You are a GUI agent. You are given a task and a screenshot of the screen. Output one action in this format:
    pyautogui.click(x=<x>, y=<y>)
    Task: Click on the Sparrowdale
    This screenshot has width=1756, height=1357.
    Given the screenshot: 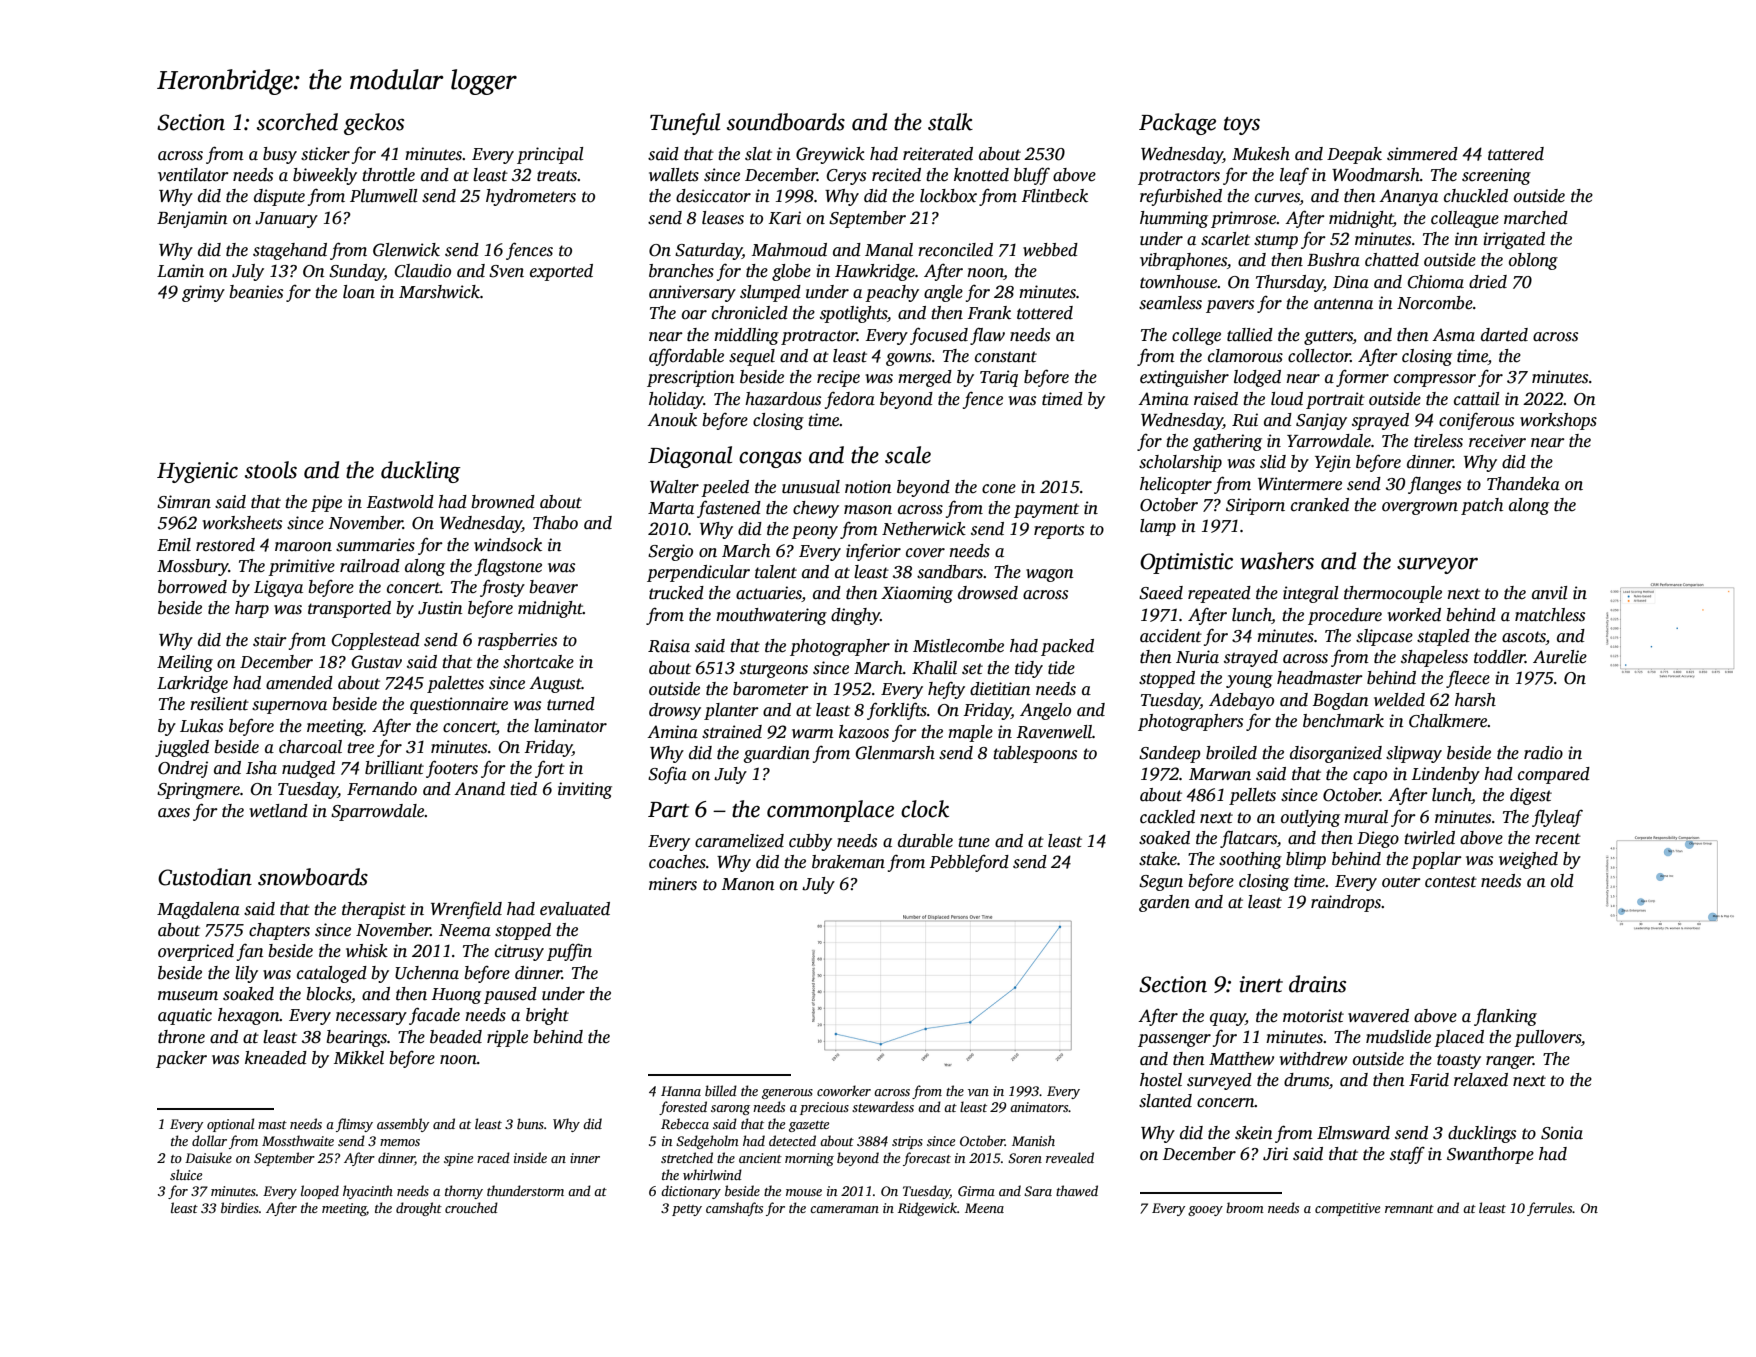 What is the action you would take?
    pyautogui.click(x=377, y=812)
